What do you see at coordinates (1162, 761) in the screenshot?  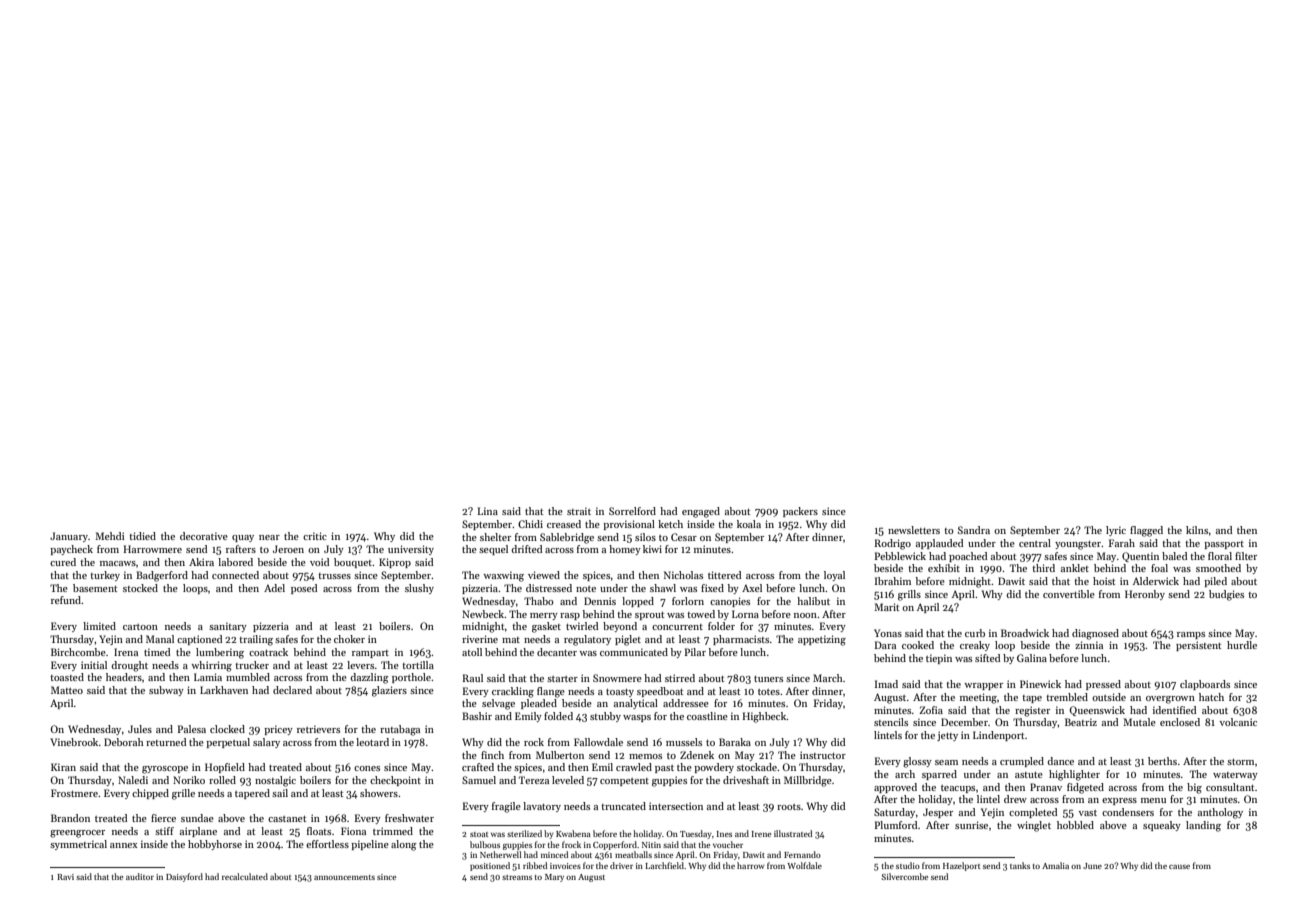 I see `berths` at bounding box center [1162, 761].
